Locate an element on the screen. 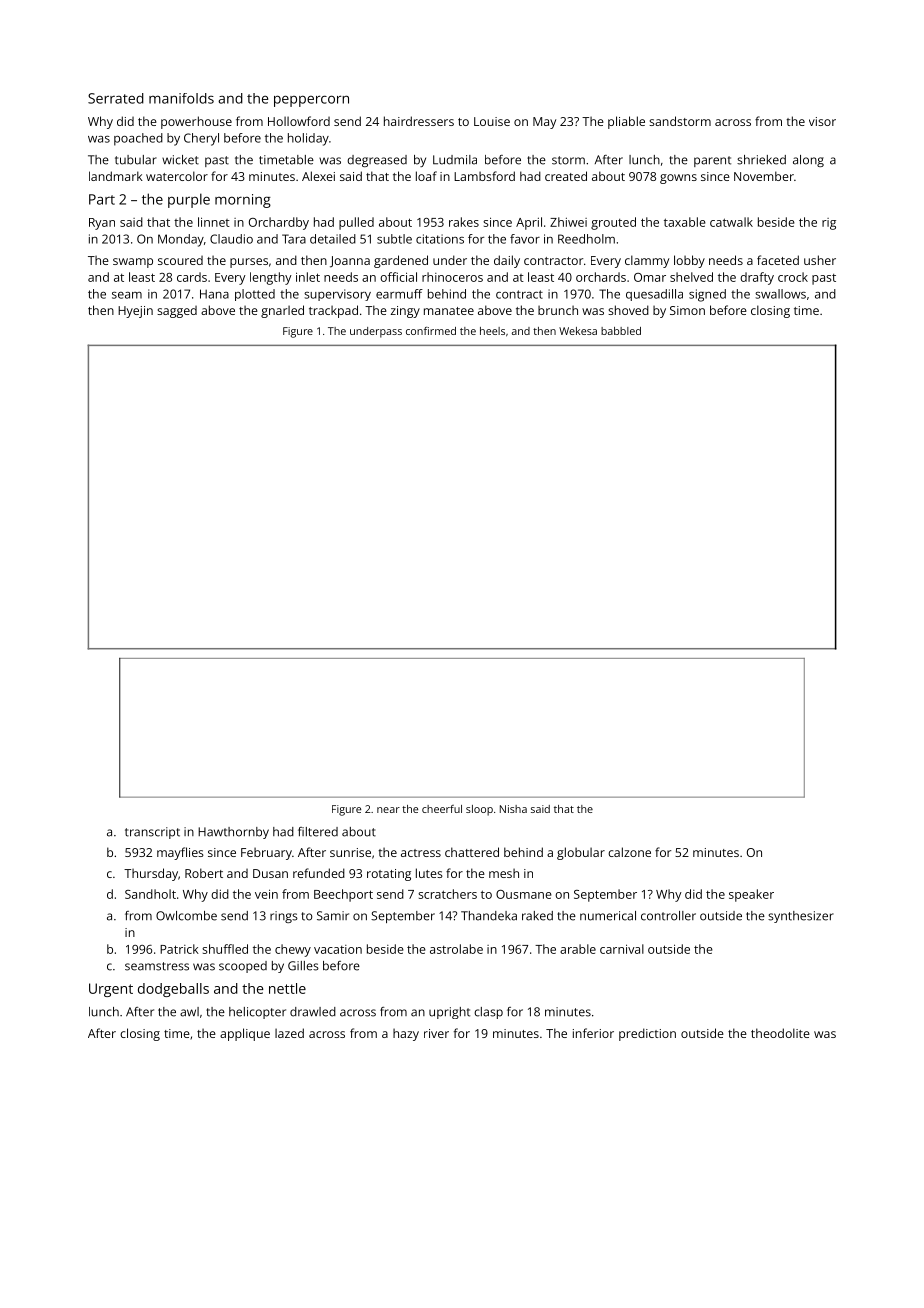 Image resolution: width=924 pixels, height=1308 pixels. near is located at coordinates (388, 810).
